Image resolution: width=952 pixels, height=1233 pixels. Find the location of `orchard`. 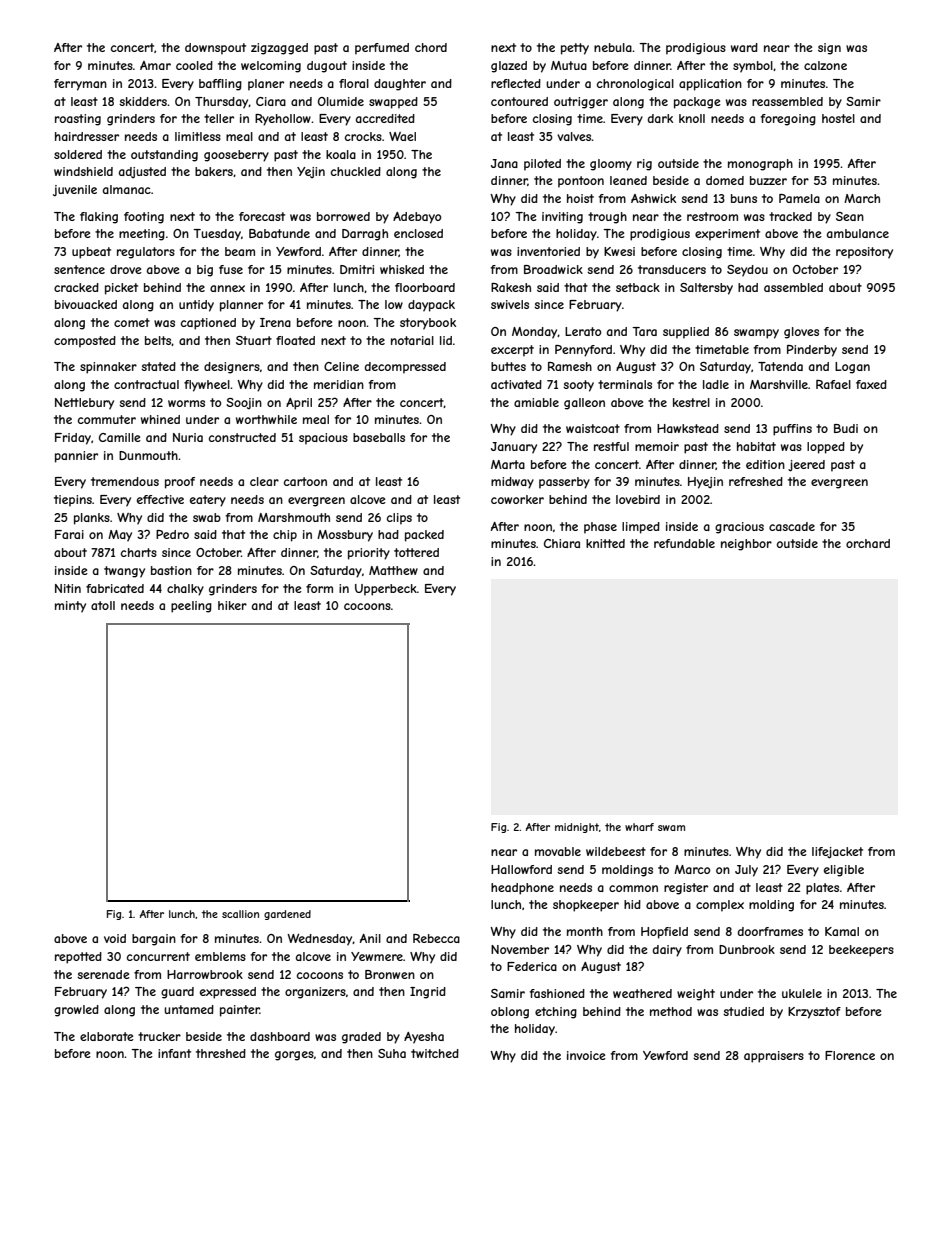

orchard is located at coordinates (868, 543).
